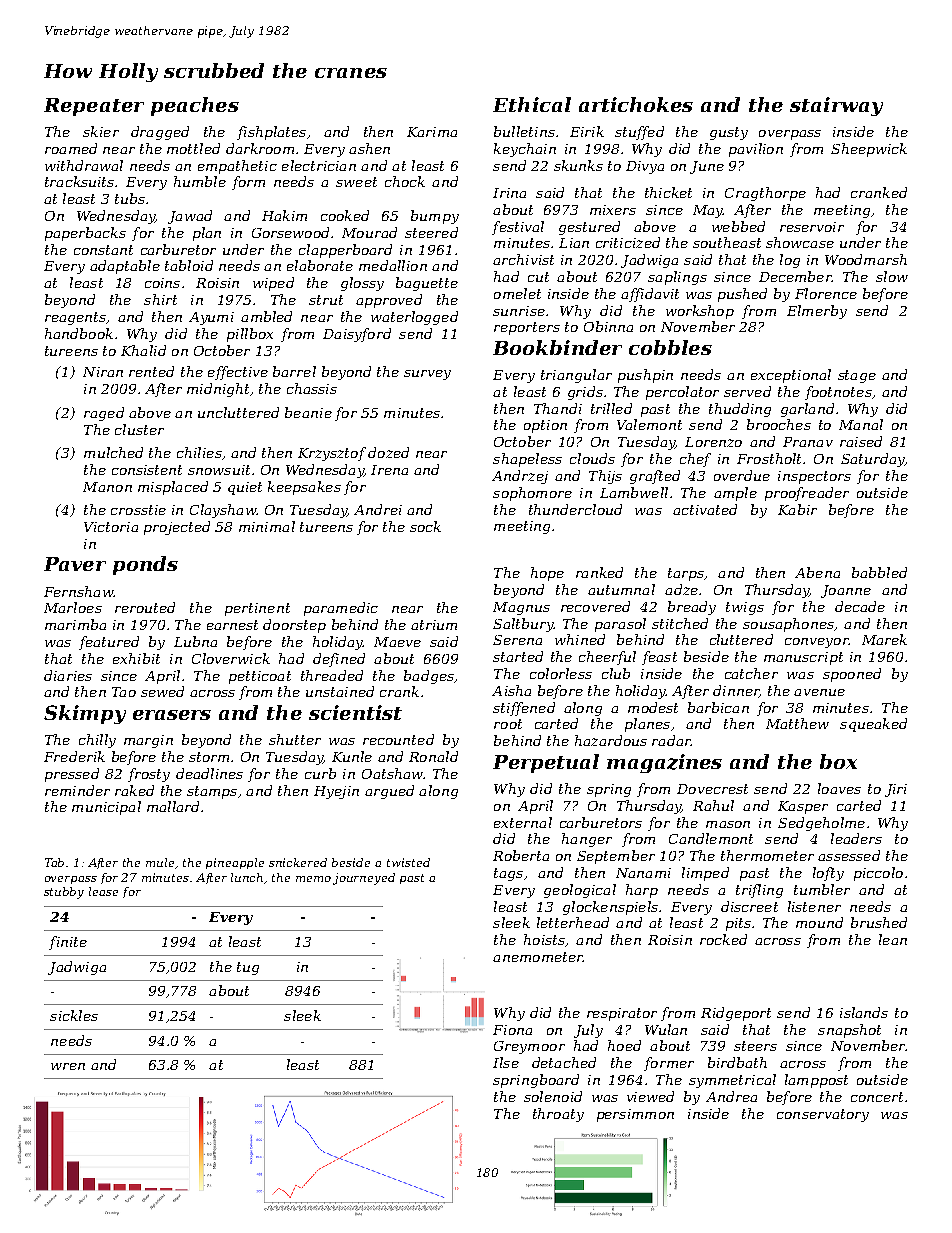 The height and width of the screenshot is (1233, 952). Describe the element at coordinates (544, 939) in the screenshot. I see `hoists` at that location.
